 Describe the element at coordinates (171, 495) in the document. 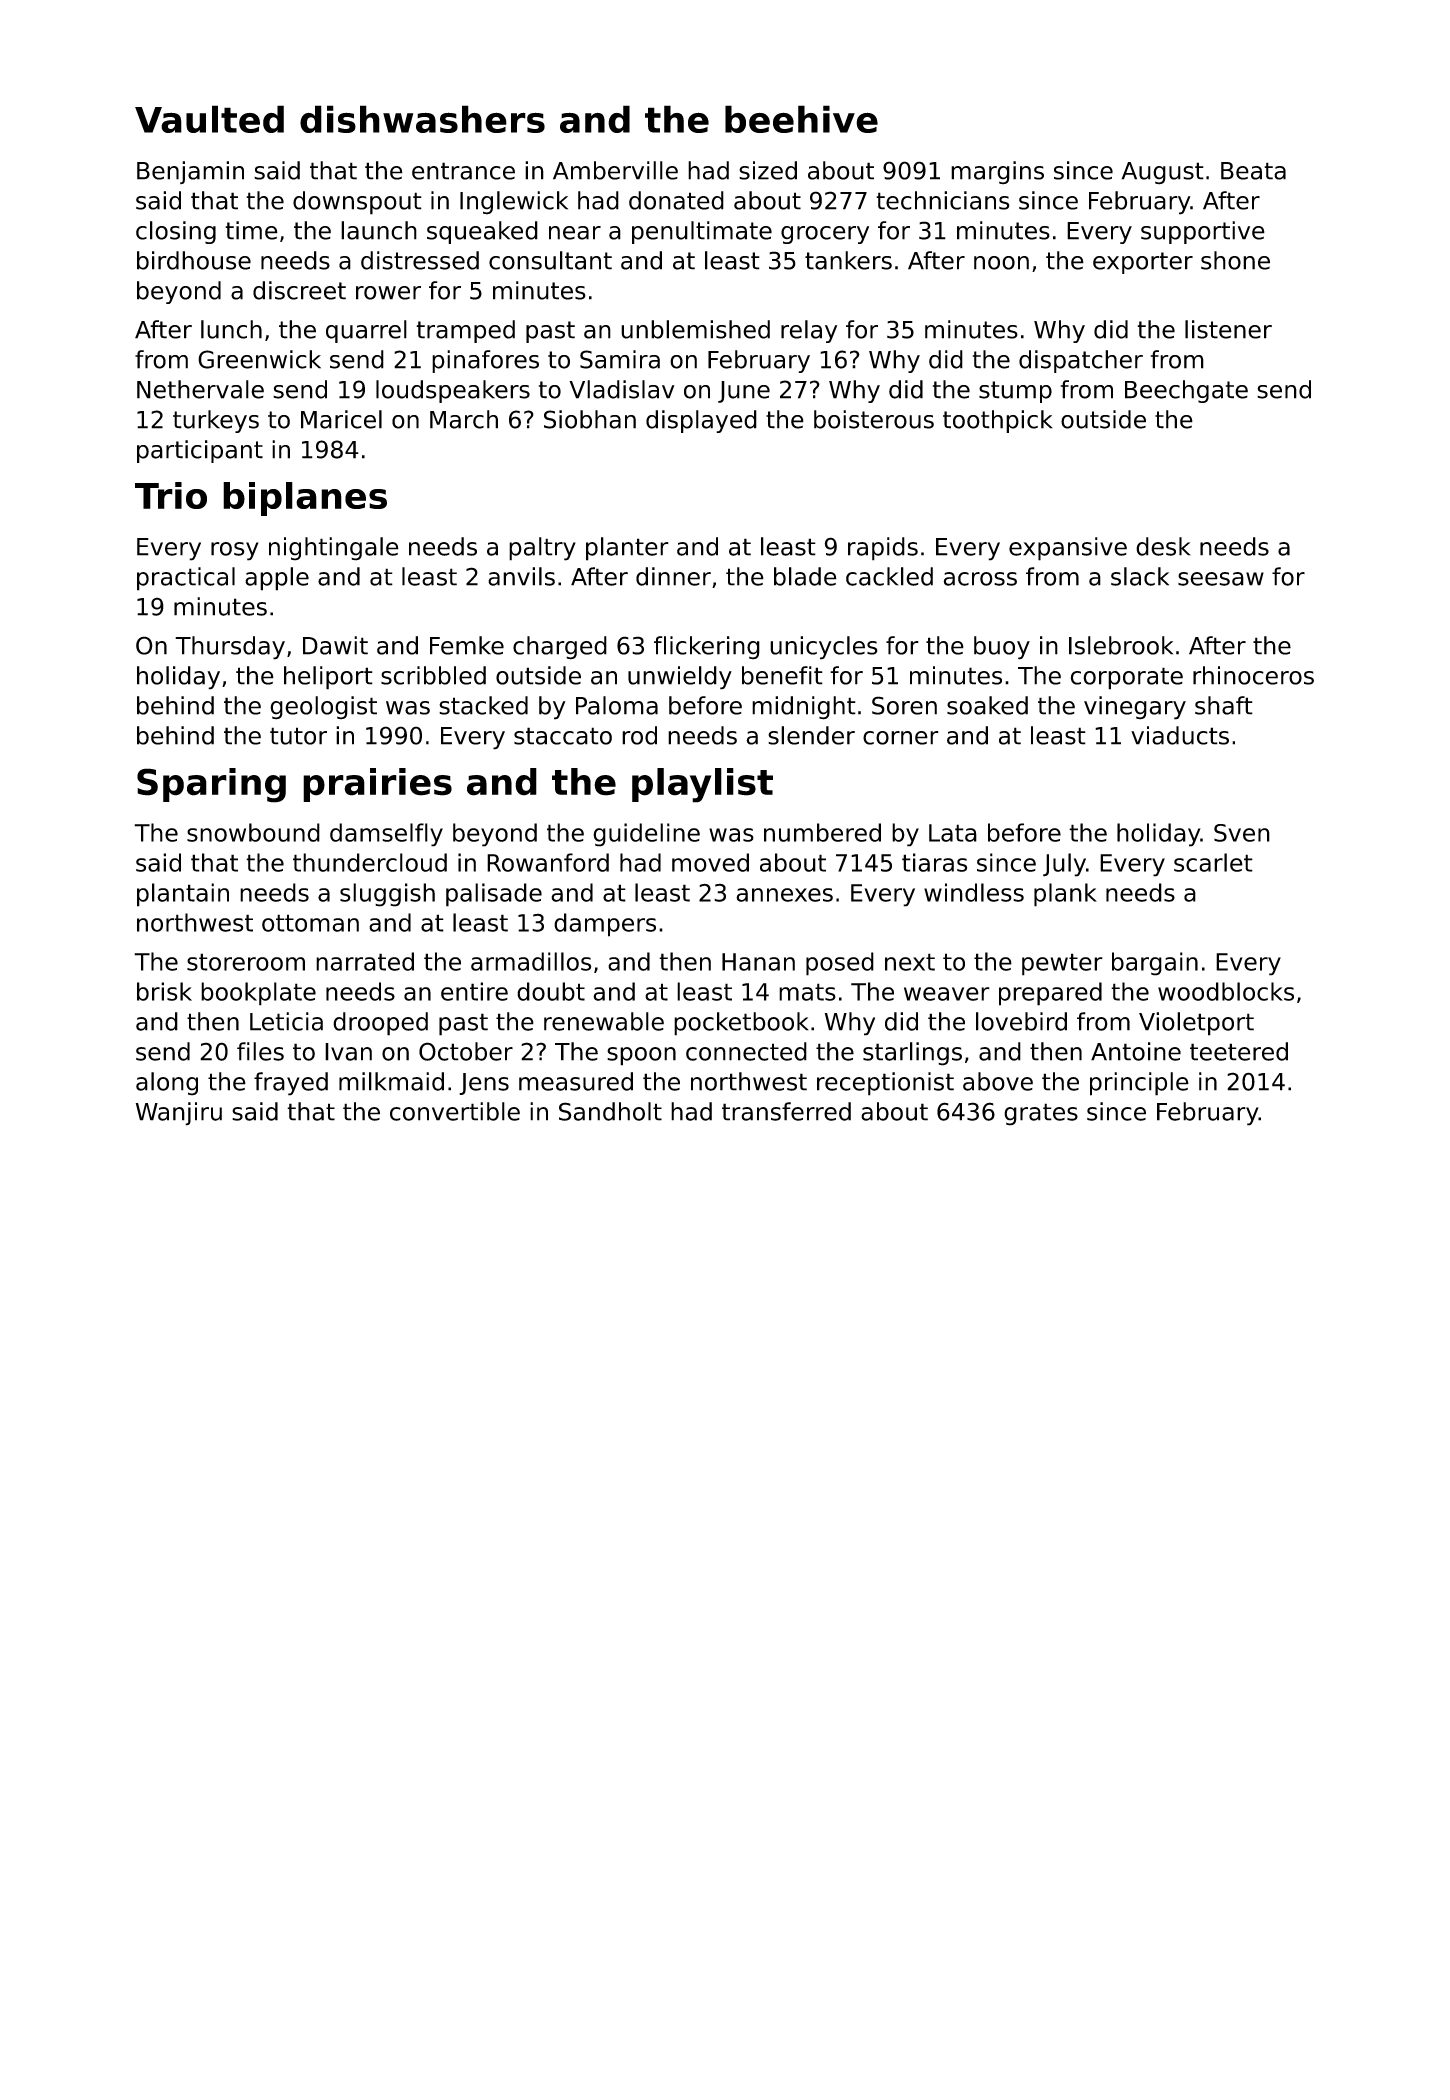

I see `Trio` at that location.
